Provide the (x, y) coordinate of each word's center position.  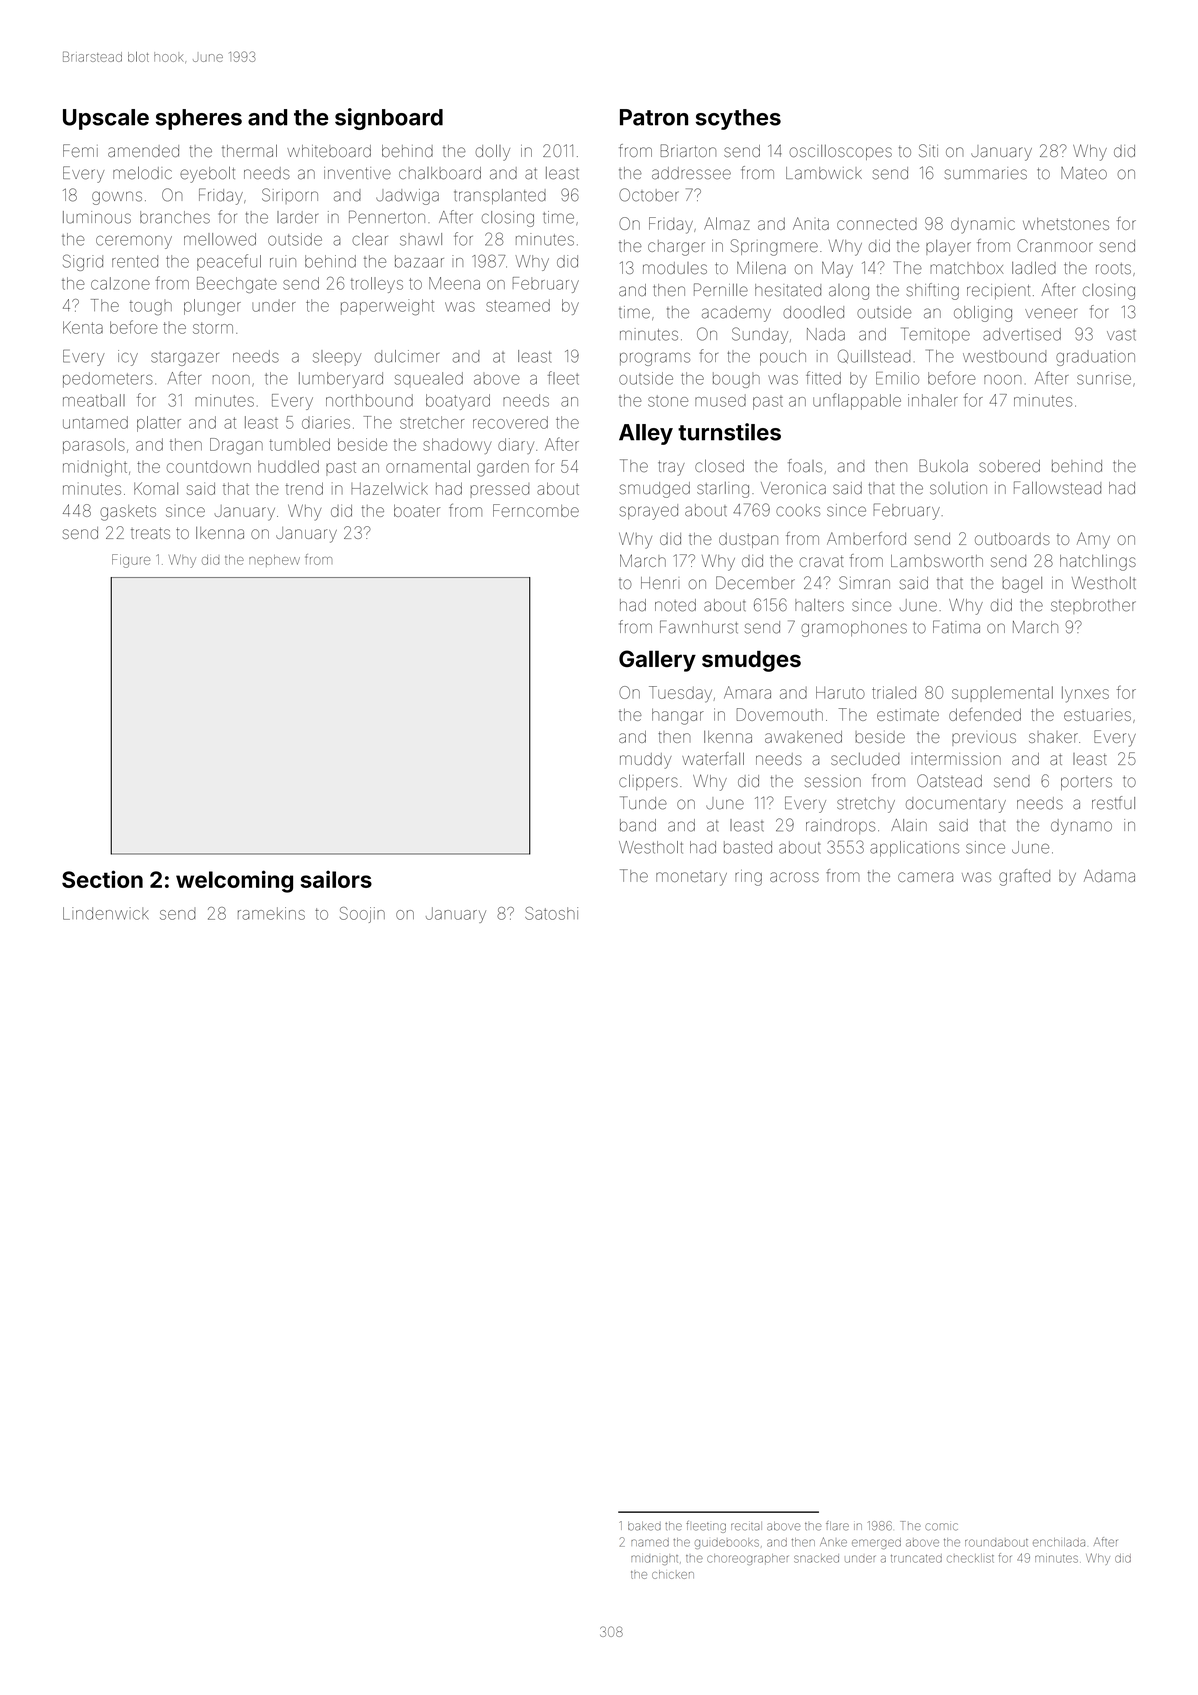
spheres (199, 119)
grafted (1024, 877)
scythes (738, 119)
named (650, 1542)
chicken (673, 1574)
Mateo (1084, 173)
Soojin (362, 915)
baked (644, 1526)
